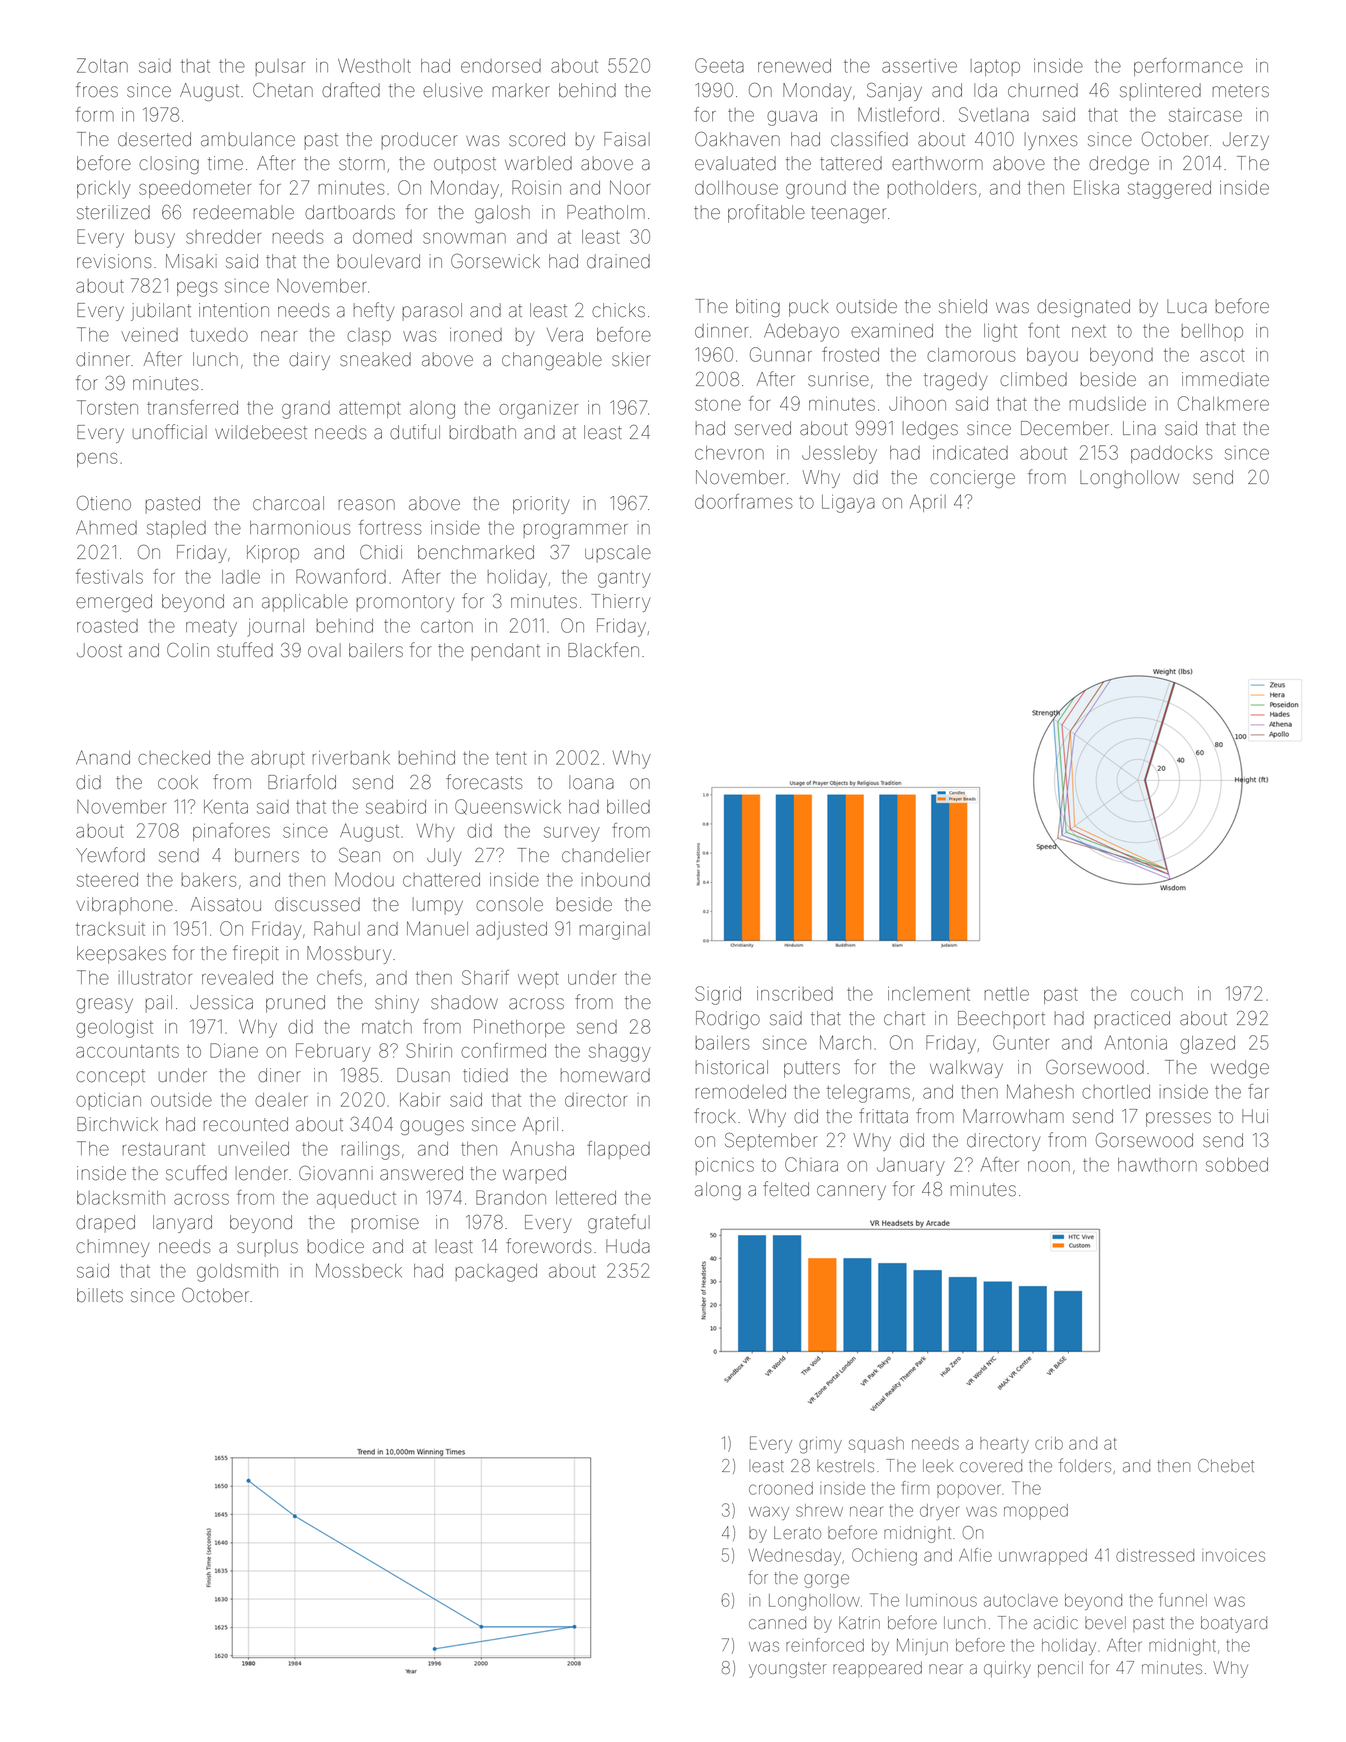  I want to click on Blackfen, so click(603, 650).
